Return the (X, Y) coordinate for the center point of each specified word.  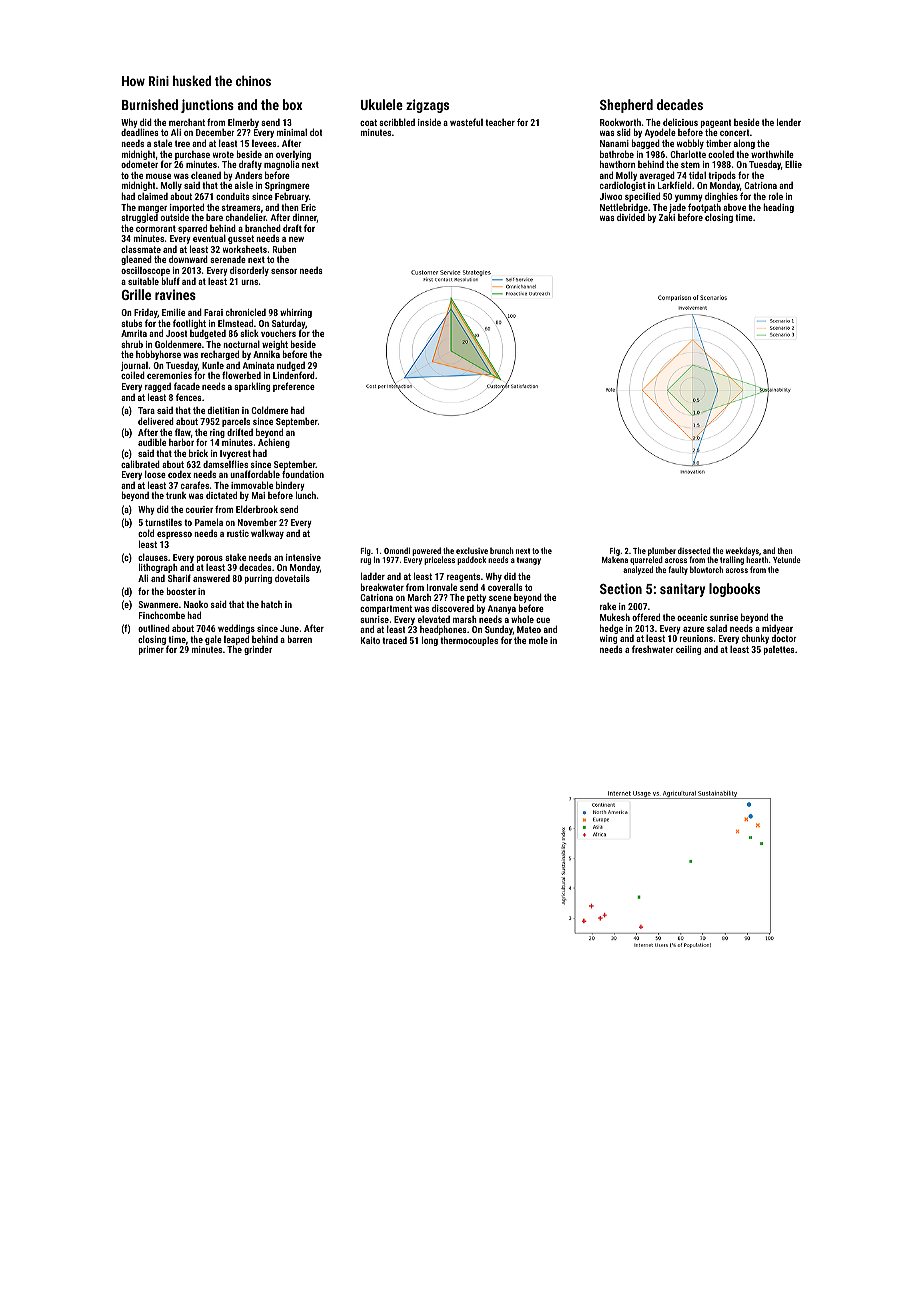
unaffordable (255, 474)
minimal (292, 132)
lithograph (158, 568)
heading (778, 208)
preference (294, 387)
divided (631, 217)
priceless (439, 560)
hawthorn (617, 164)
